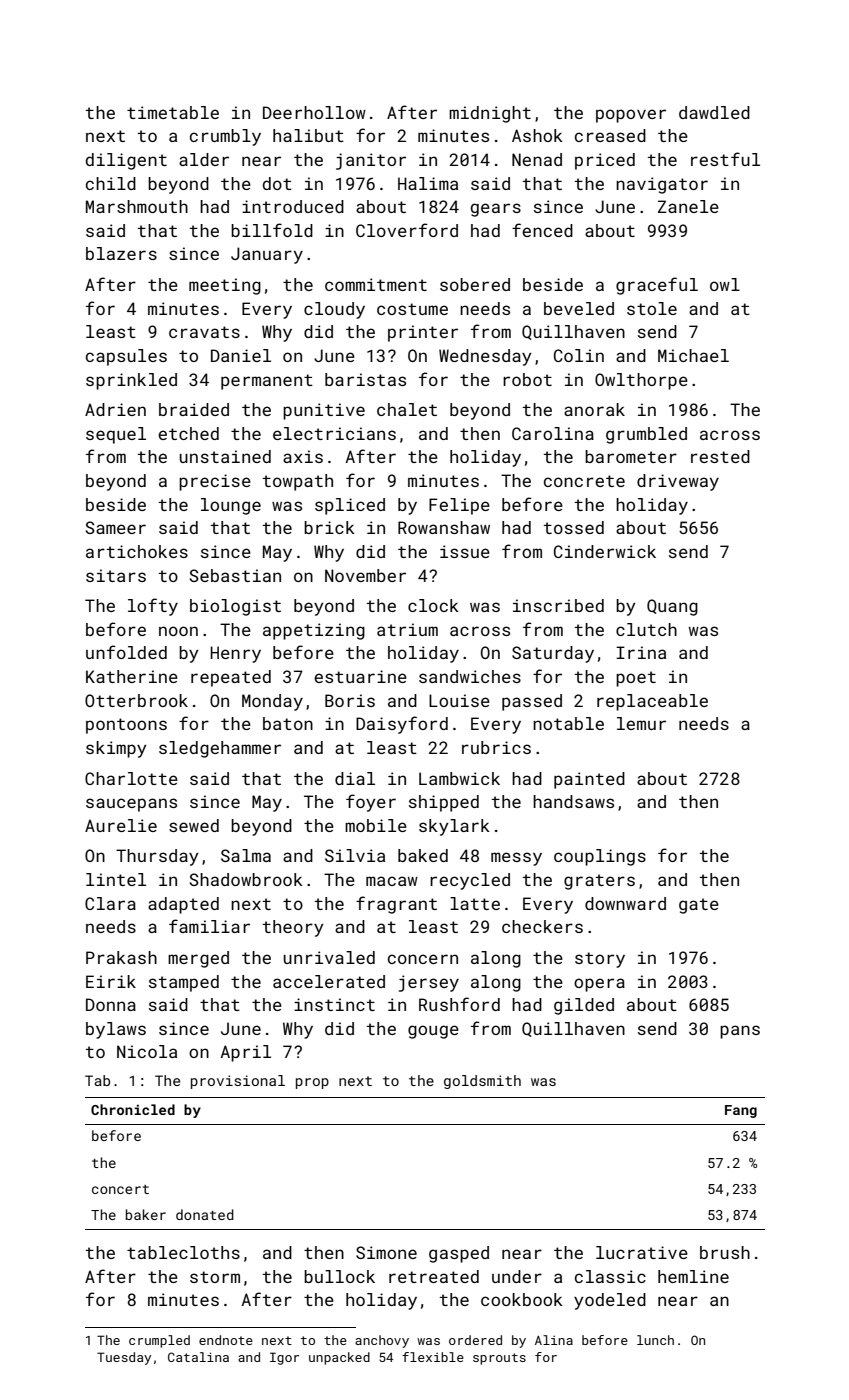 The width and height of the document is (849, 1400). Describe the element at coordinates (459, 506) in the document. I see `Felipe` at that location.
